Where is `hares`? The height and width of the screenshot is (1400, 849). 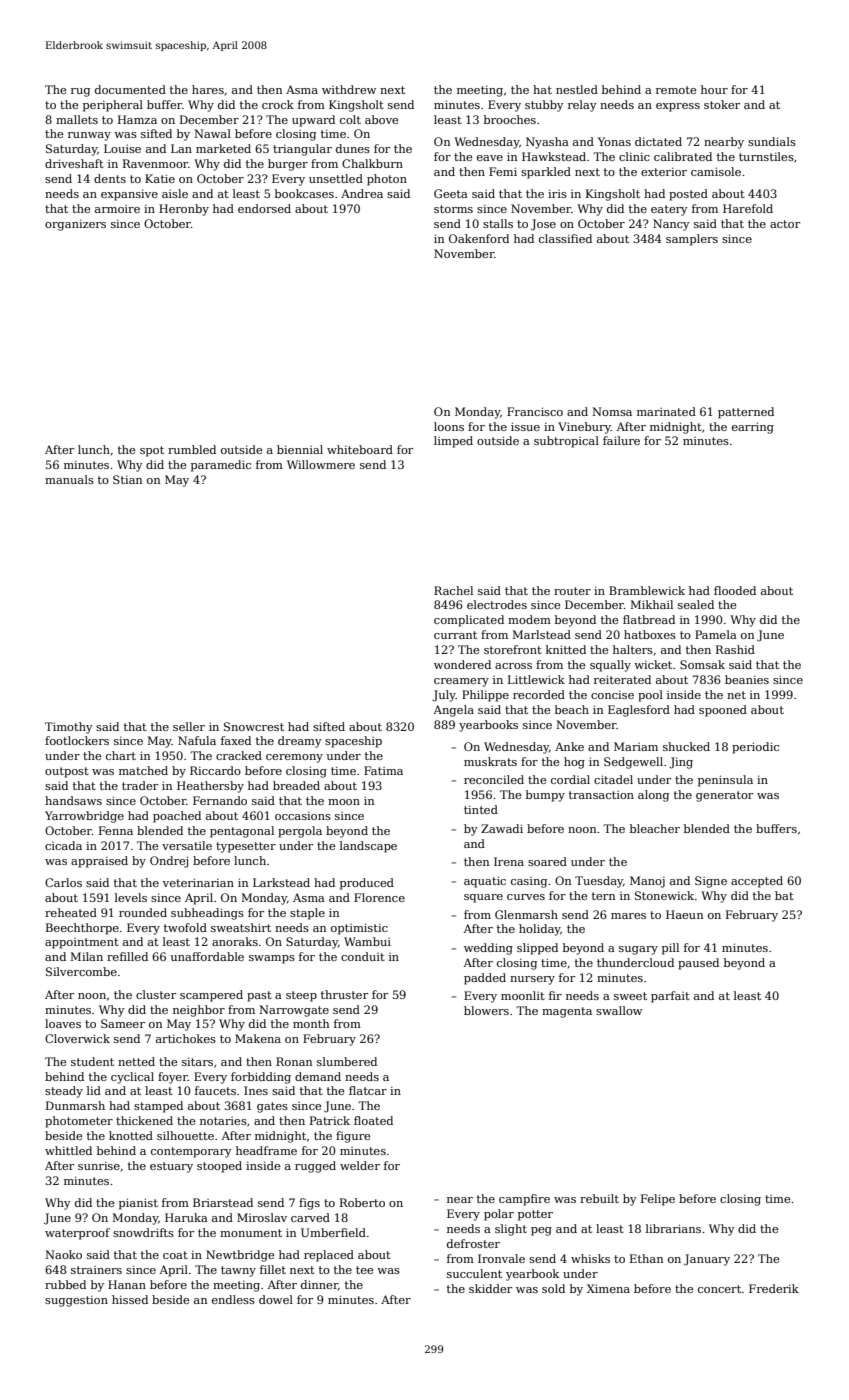
hares is located at coordinates (208, 89).
